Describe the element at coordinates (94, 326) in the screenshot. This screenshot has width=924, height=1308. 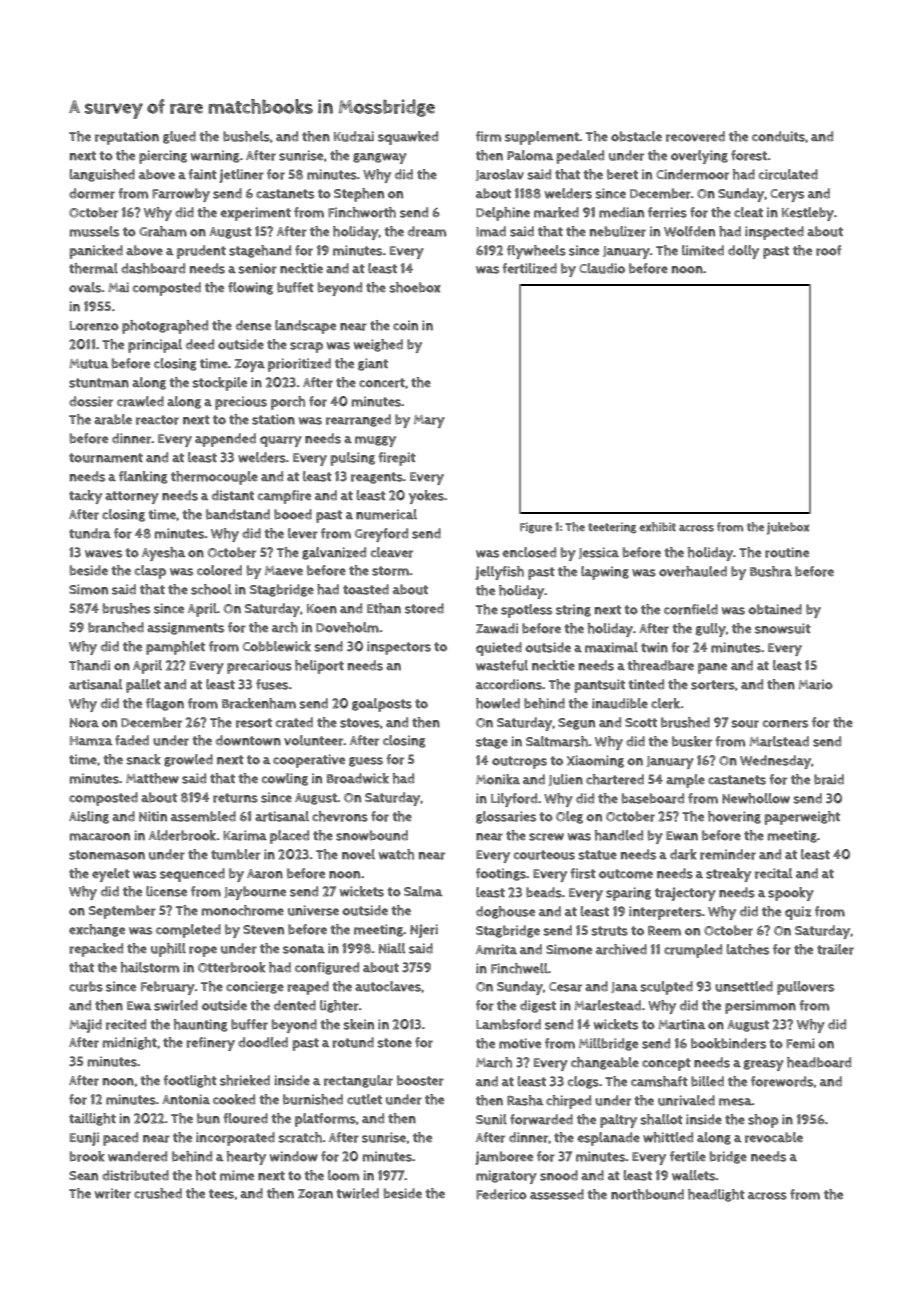
I see `Lorenzo` at that location.
